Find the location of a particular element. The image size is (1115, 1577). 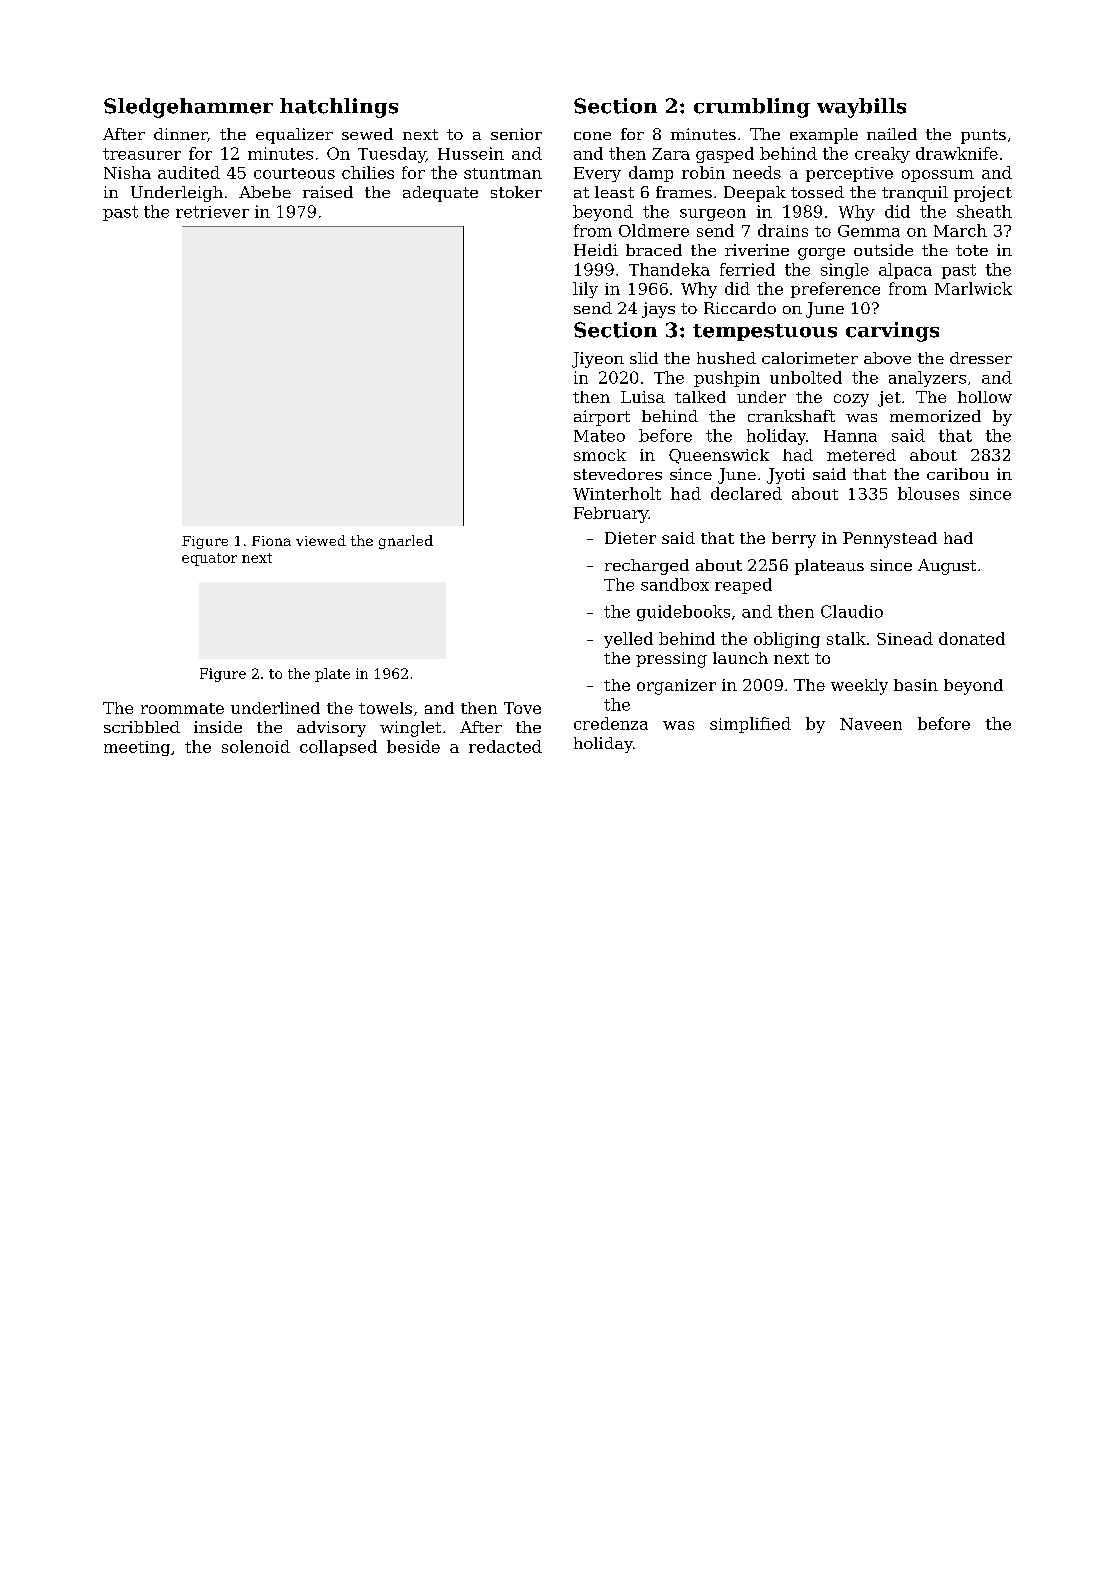

retriever is located at coordinates (212, 212).
